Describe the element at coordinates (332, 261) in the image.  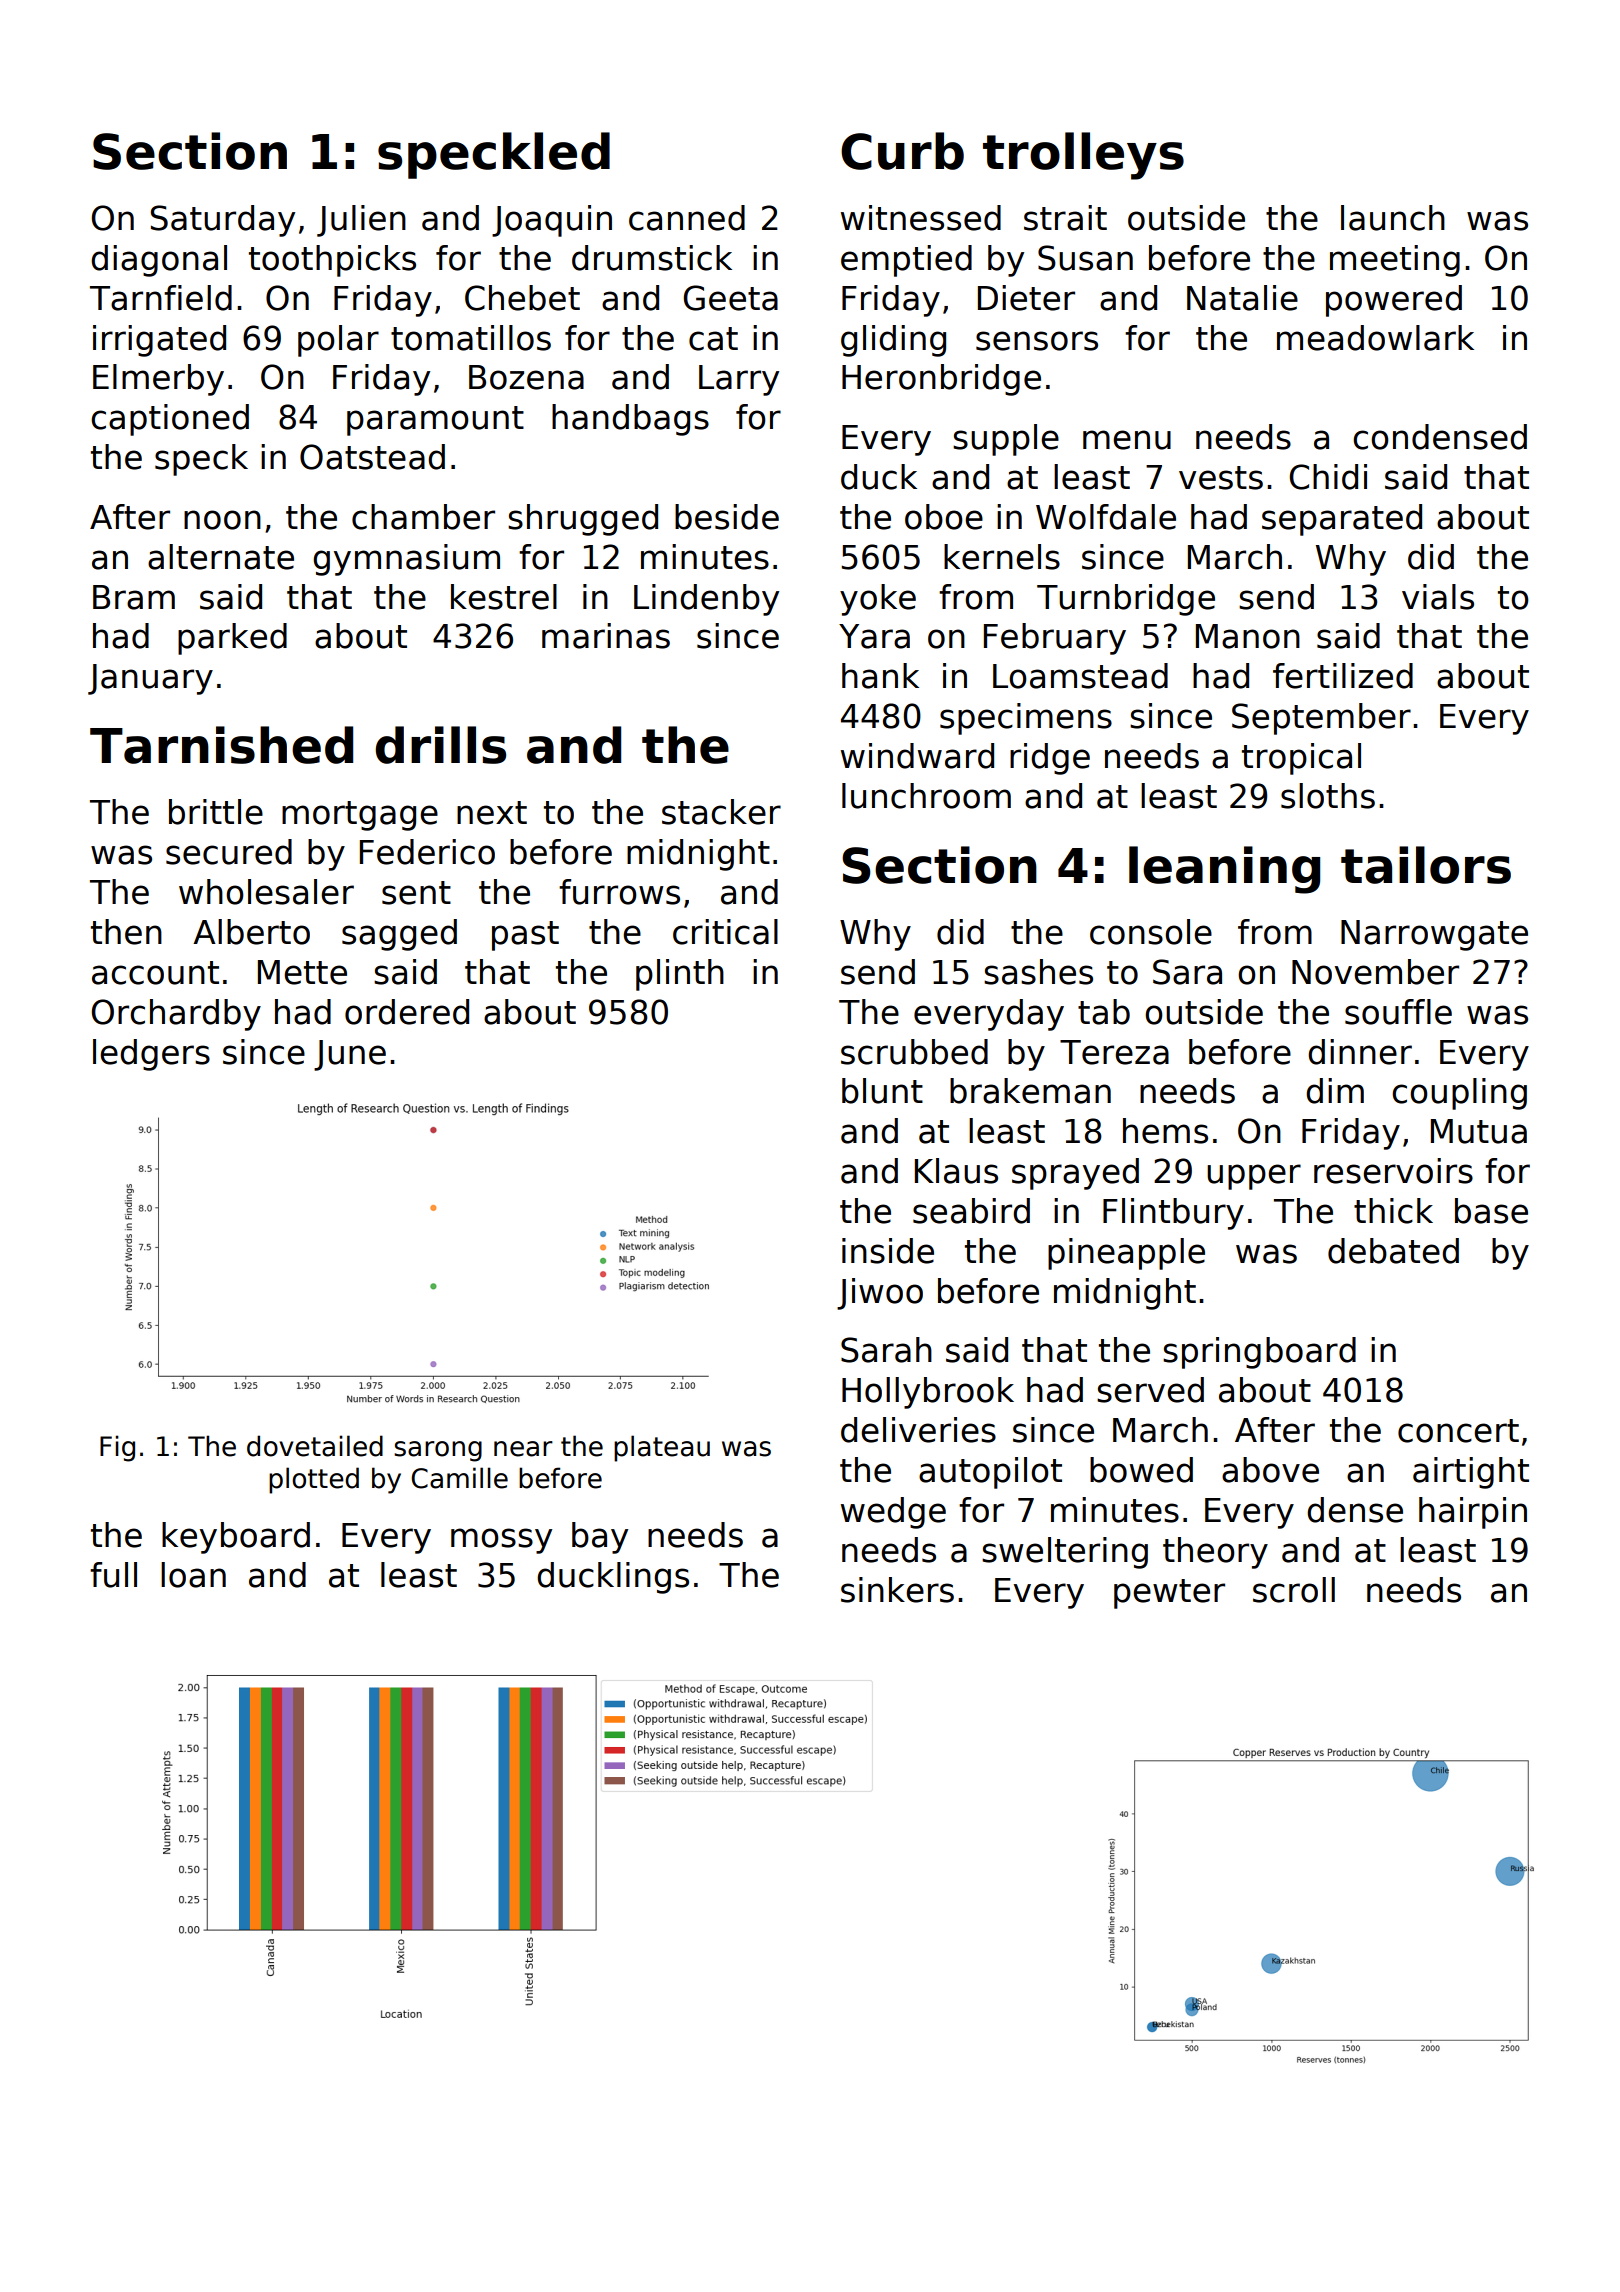
I see `toothpicks` at that location.
